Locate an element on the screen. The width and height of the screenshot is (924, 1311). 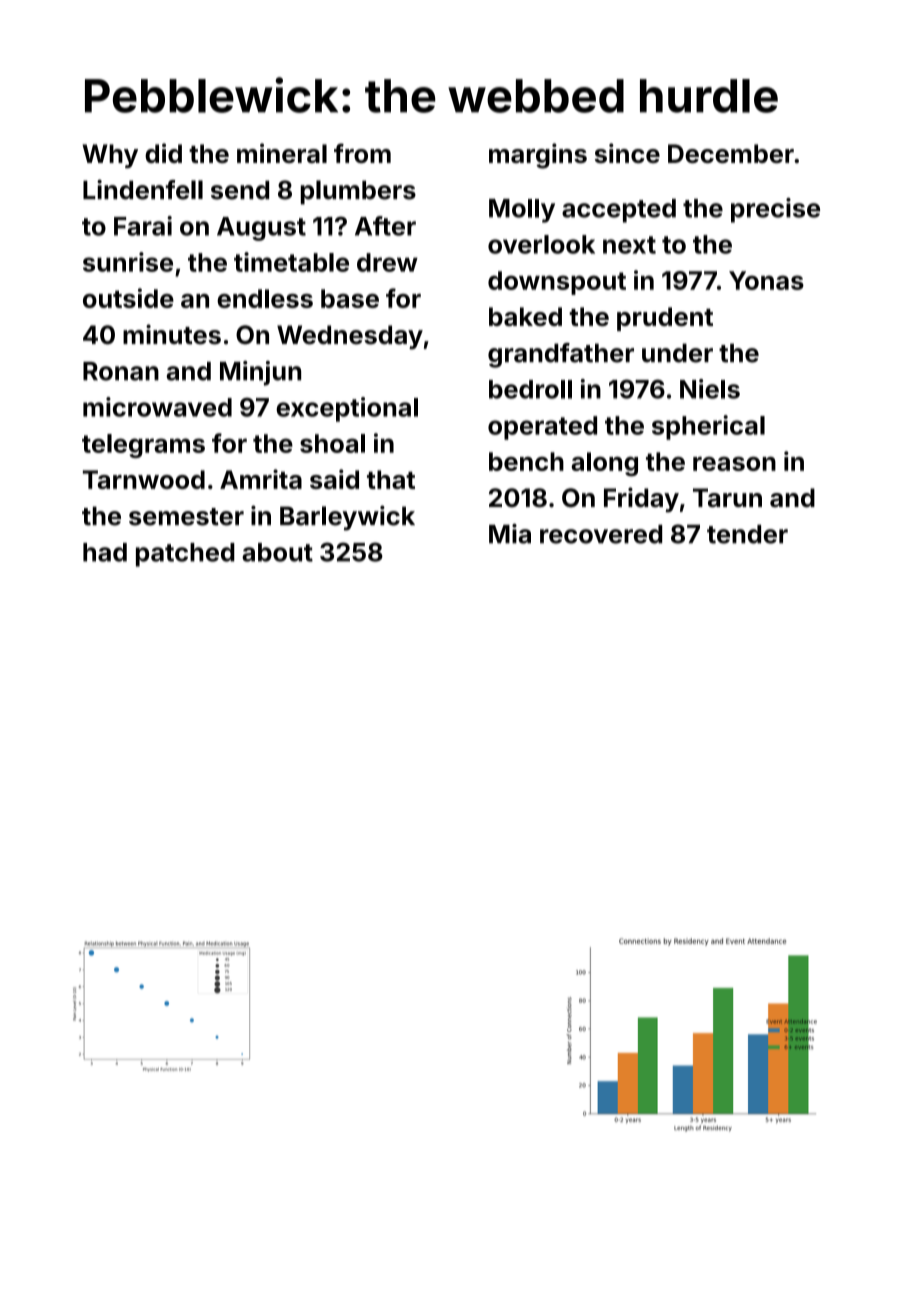
sunrise is located at coordinates (128, 262).
